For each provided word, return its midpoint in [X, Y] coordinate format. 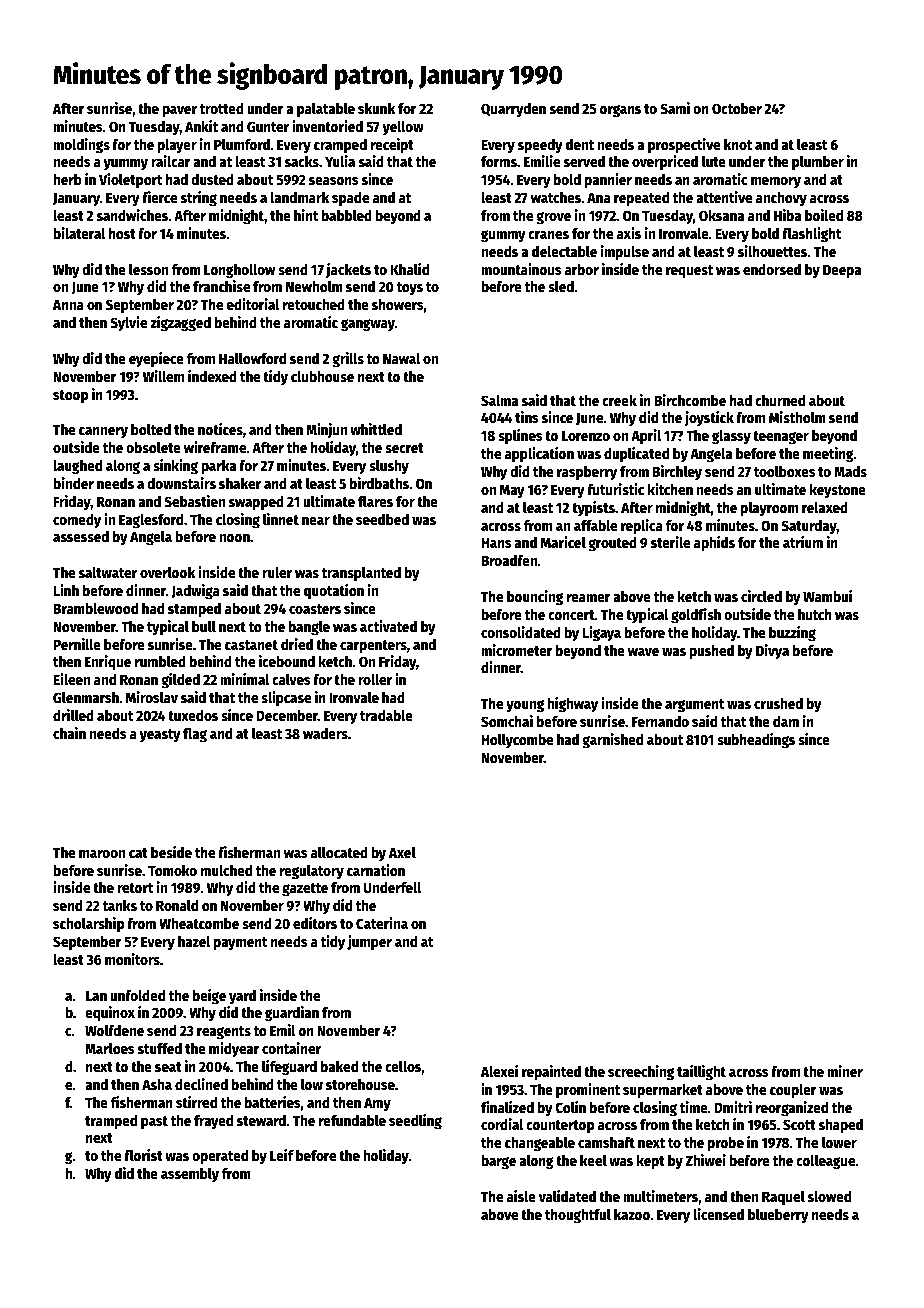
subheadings [756, 741]
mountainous [521, 269]
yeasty [160, 735]
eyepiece [156, 359]
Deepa [842, 271]
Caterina [382, 923]
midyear [234, 1049]
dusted [212, 179]
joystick [709, 418]
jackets [348, 270]
